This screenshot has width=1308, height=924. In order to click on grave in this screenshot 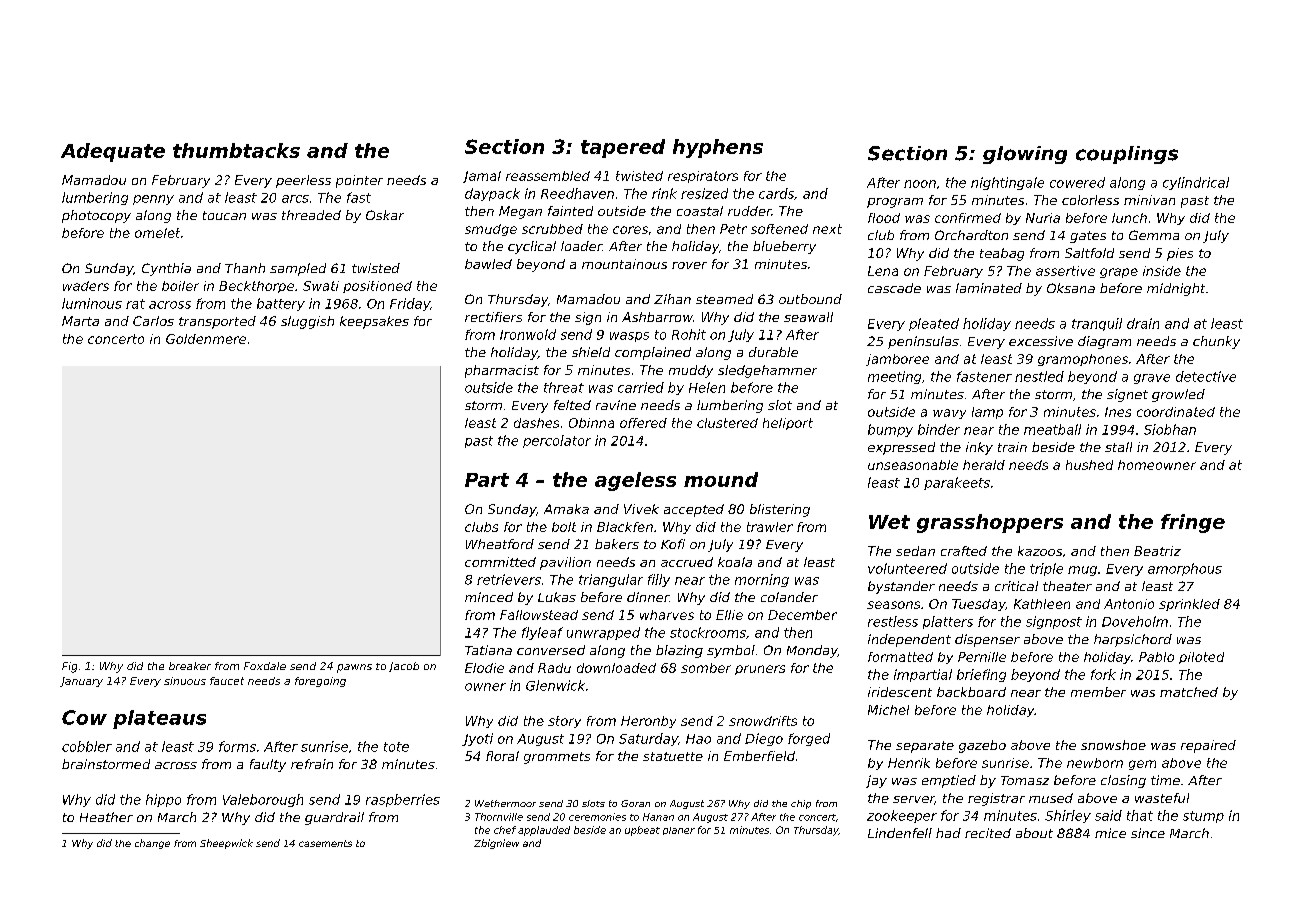, I will do `click(1152, 379)`.
